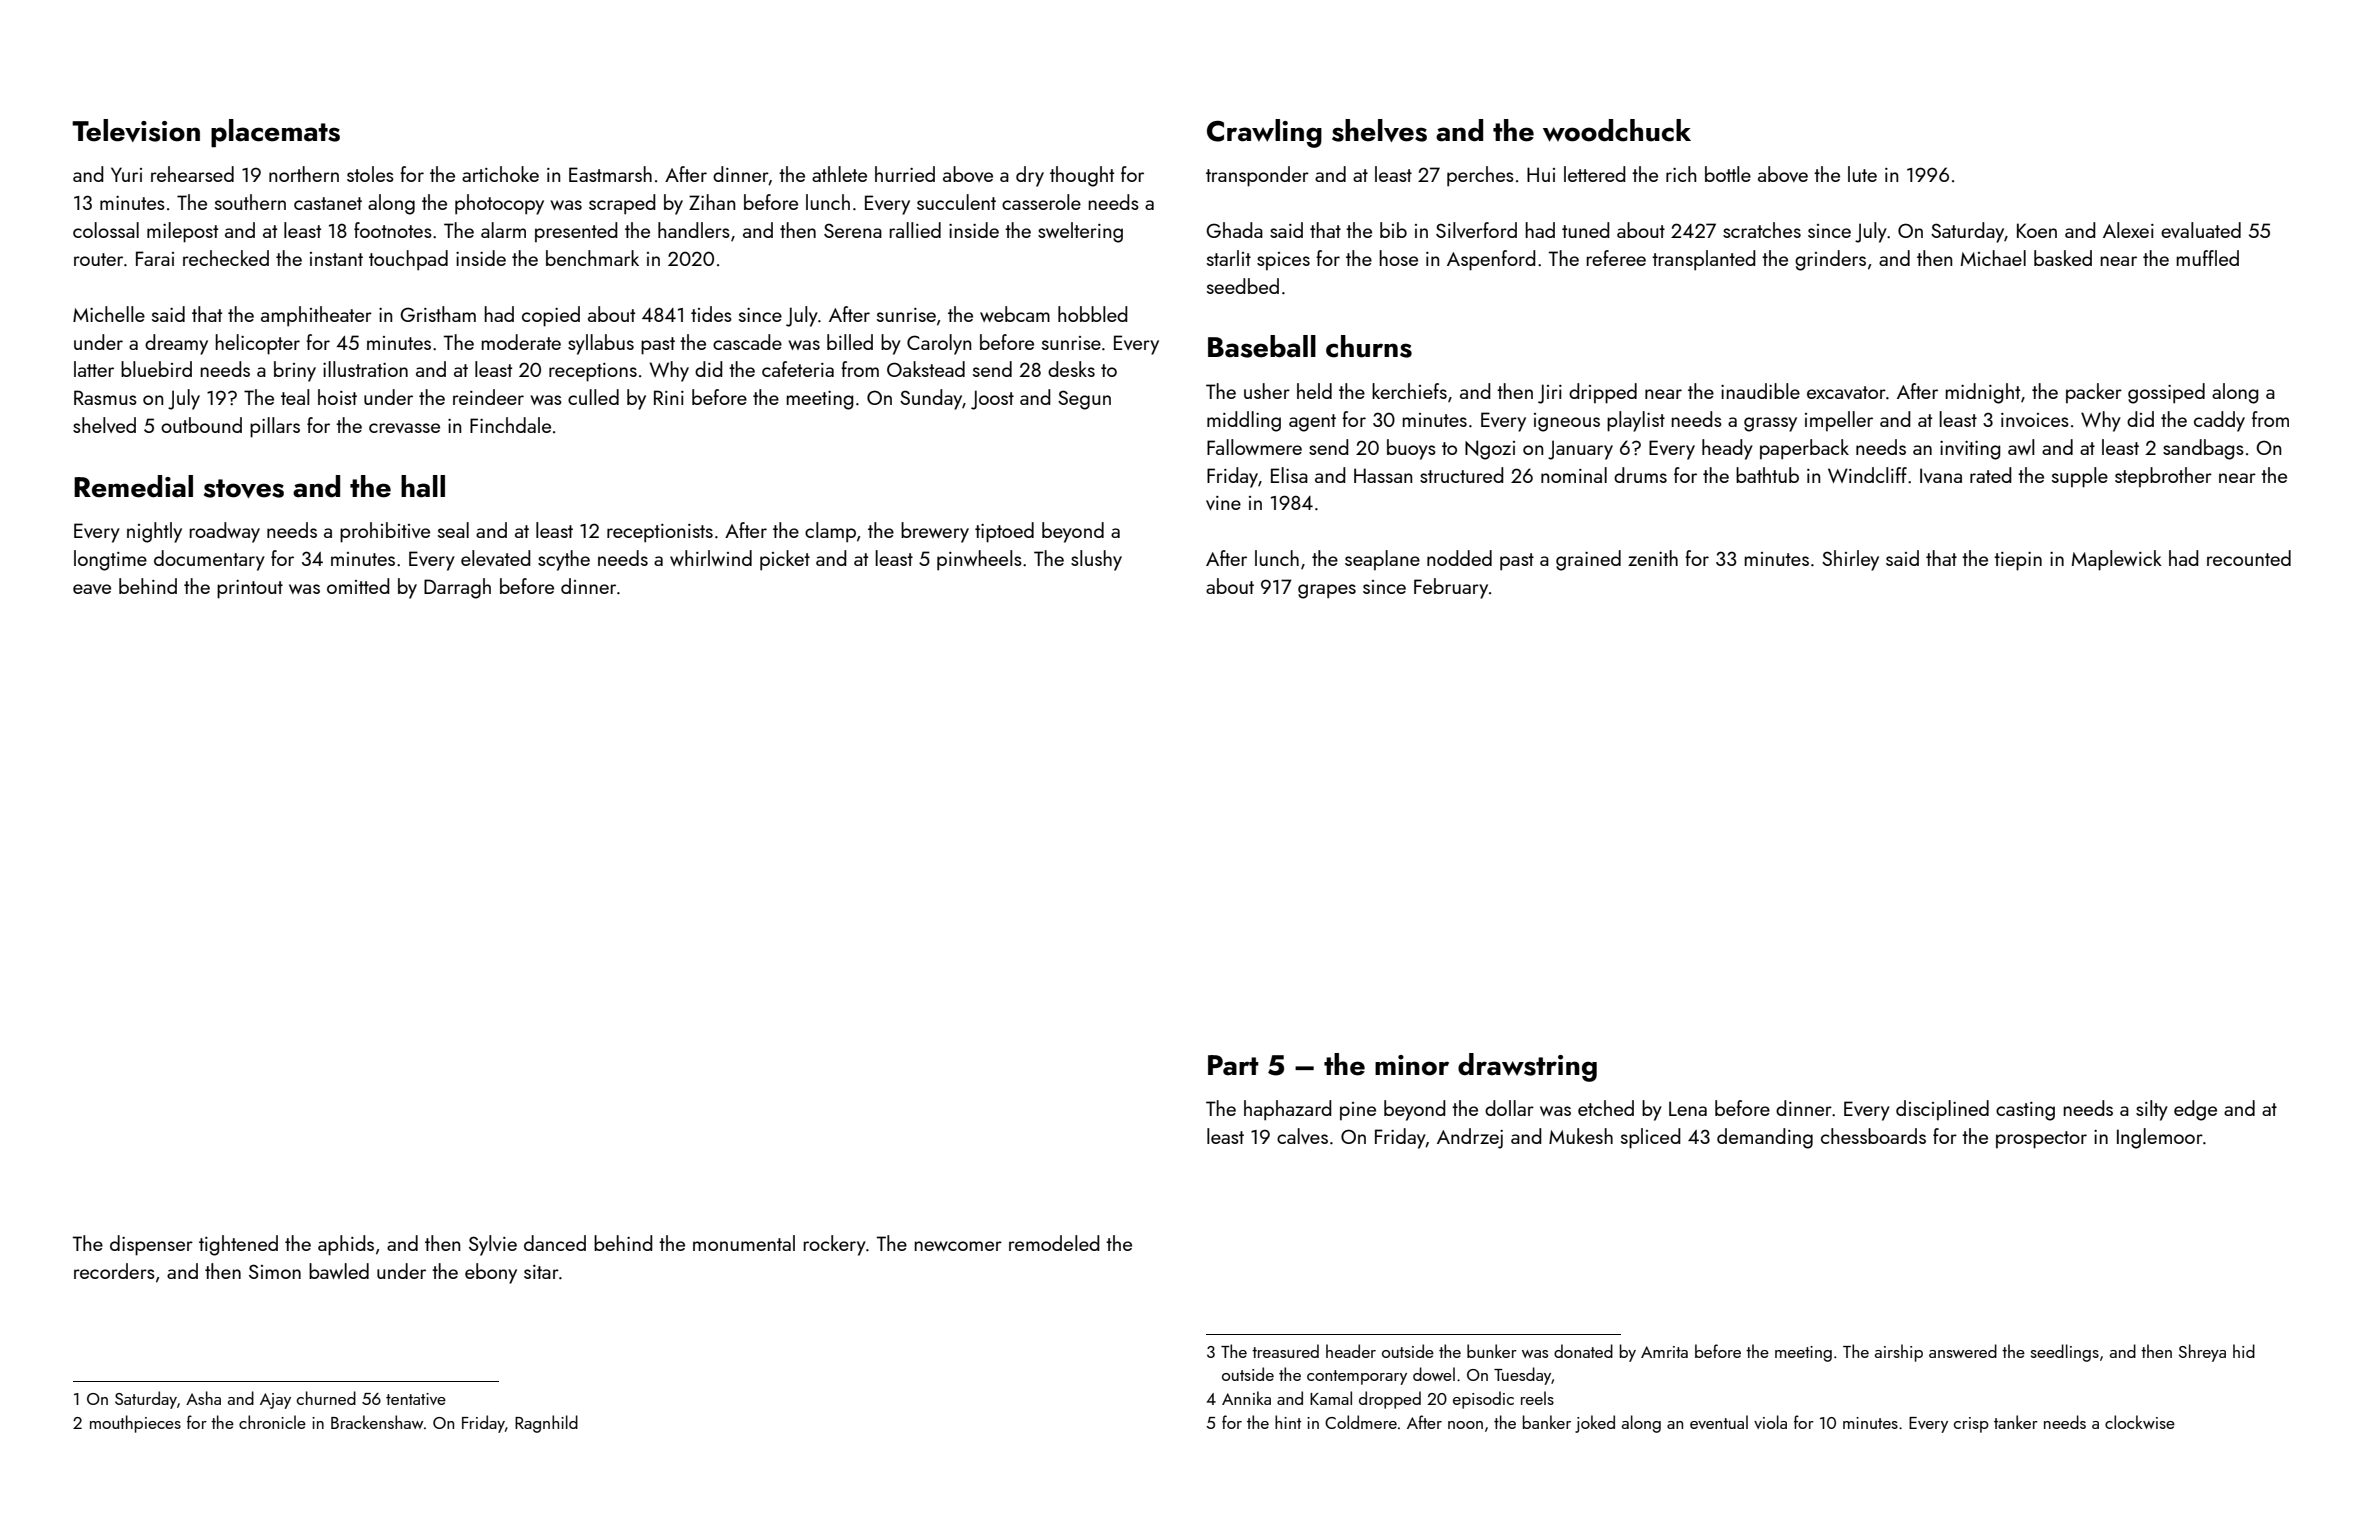  Describe the element at coordinates (2018, 561) in the image. I see `tiepin` at that location.
